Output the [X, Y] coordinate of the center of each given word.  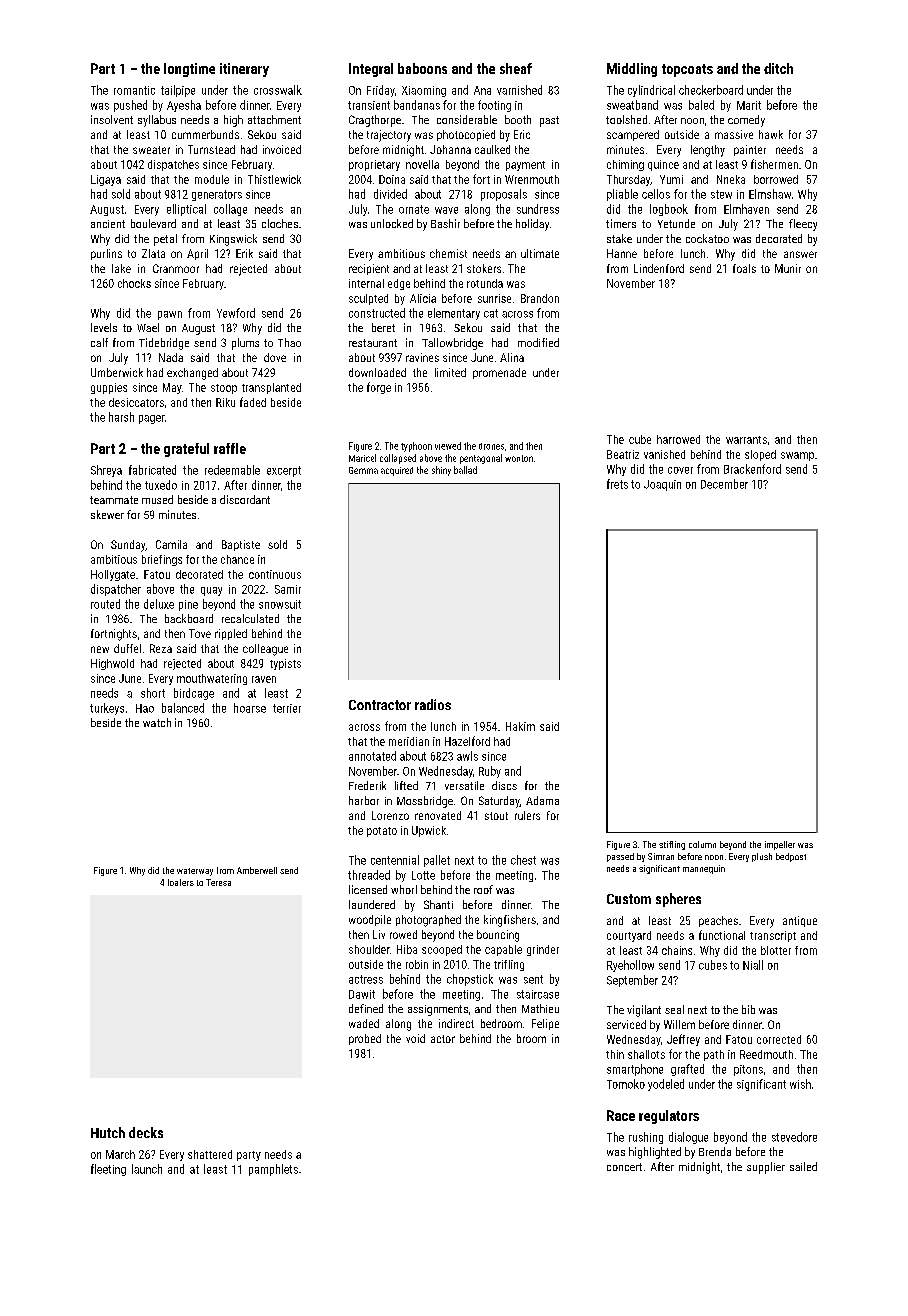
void [415, 1038]
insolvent [112, 119]
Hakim [520, 726]
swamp [797, 456]
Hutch [108, 1132]
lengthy [708, 151]
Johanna [450, 149]
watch [157, 722]
